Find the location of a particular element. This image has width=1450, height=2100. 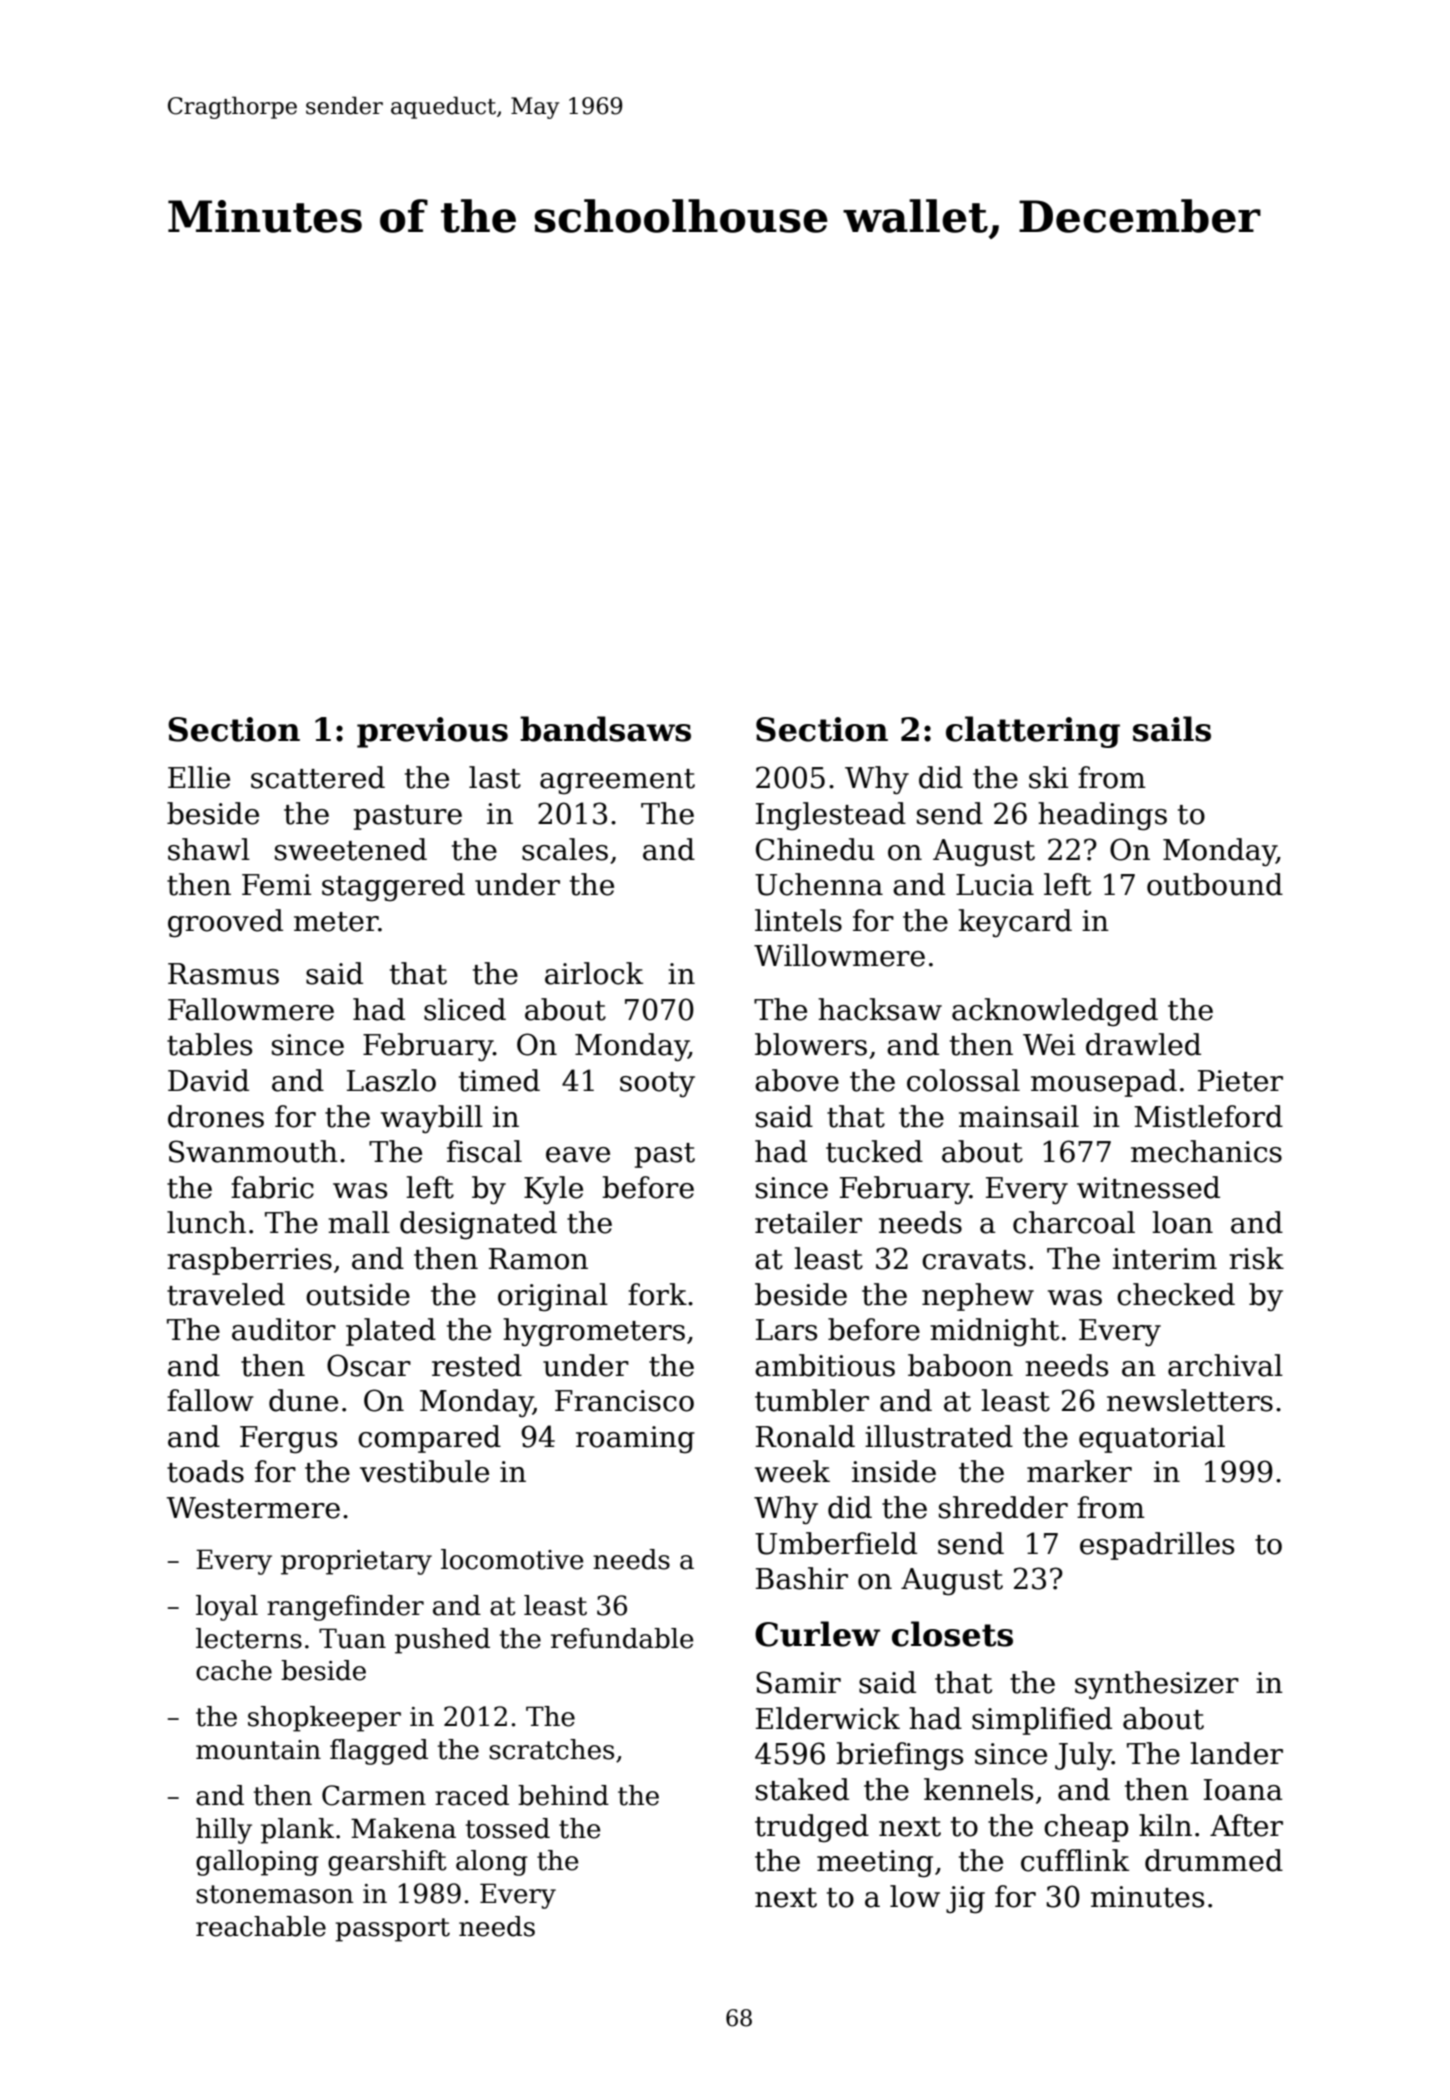

mousepad is located at coordinates (1104, 1083).
